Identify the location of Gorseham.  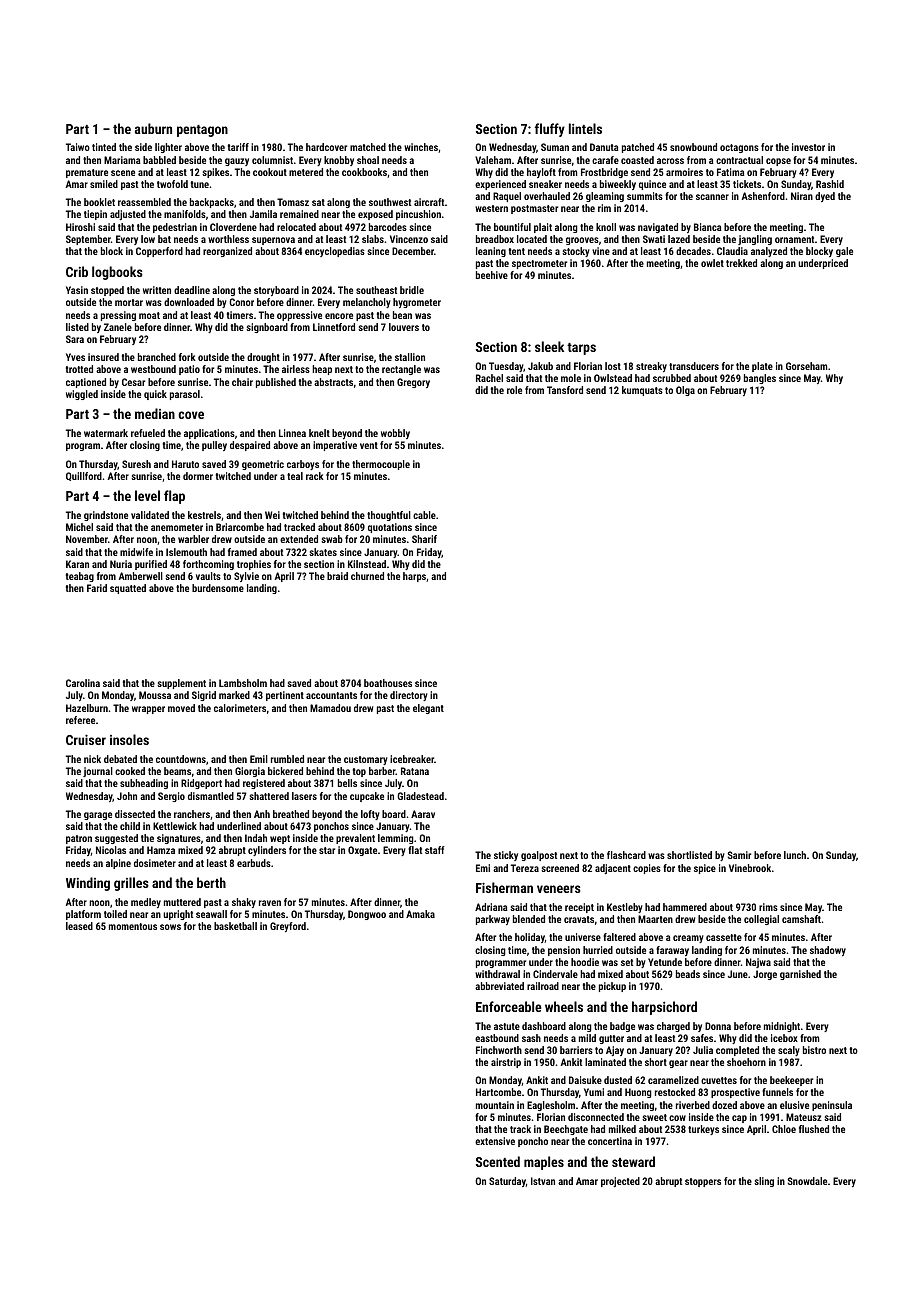
(806, 366).
